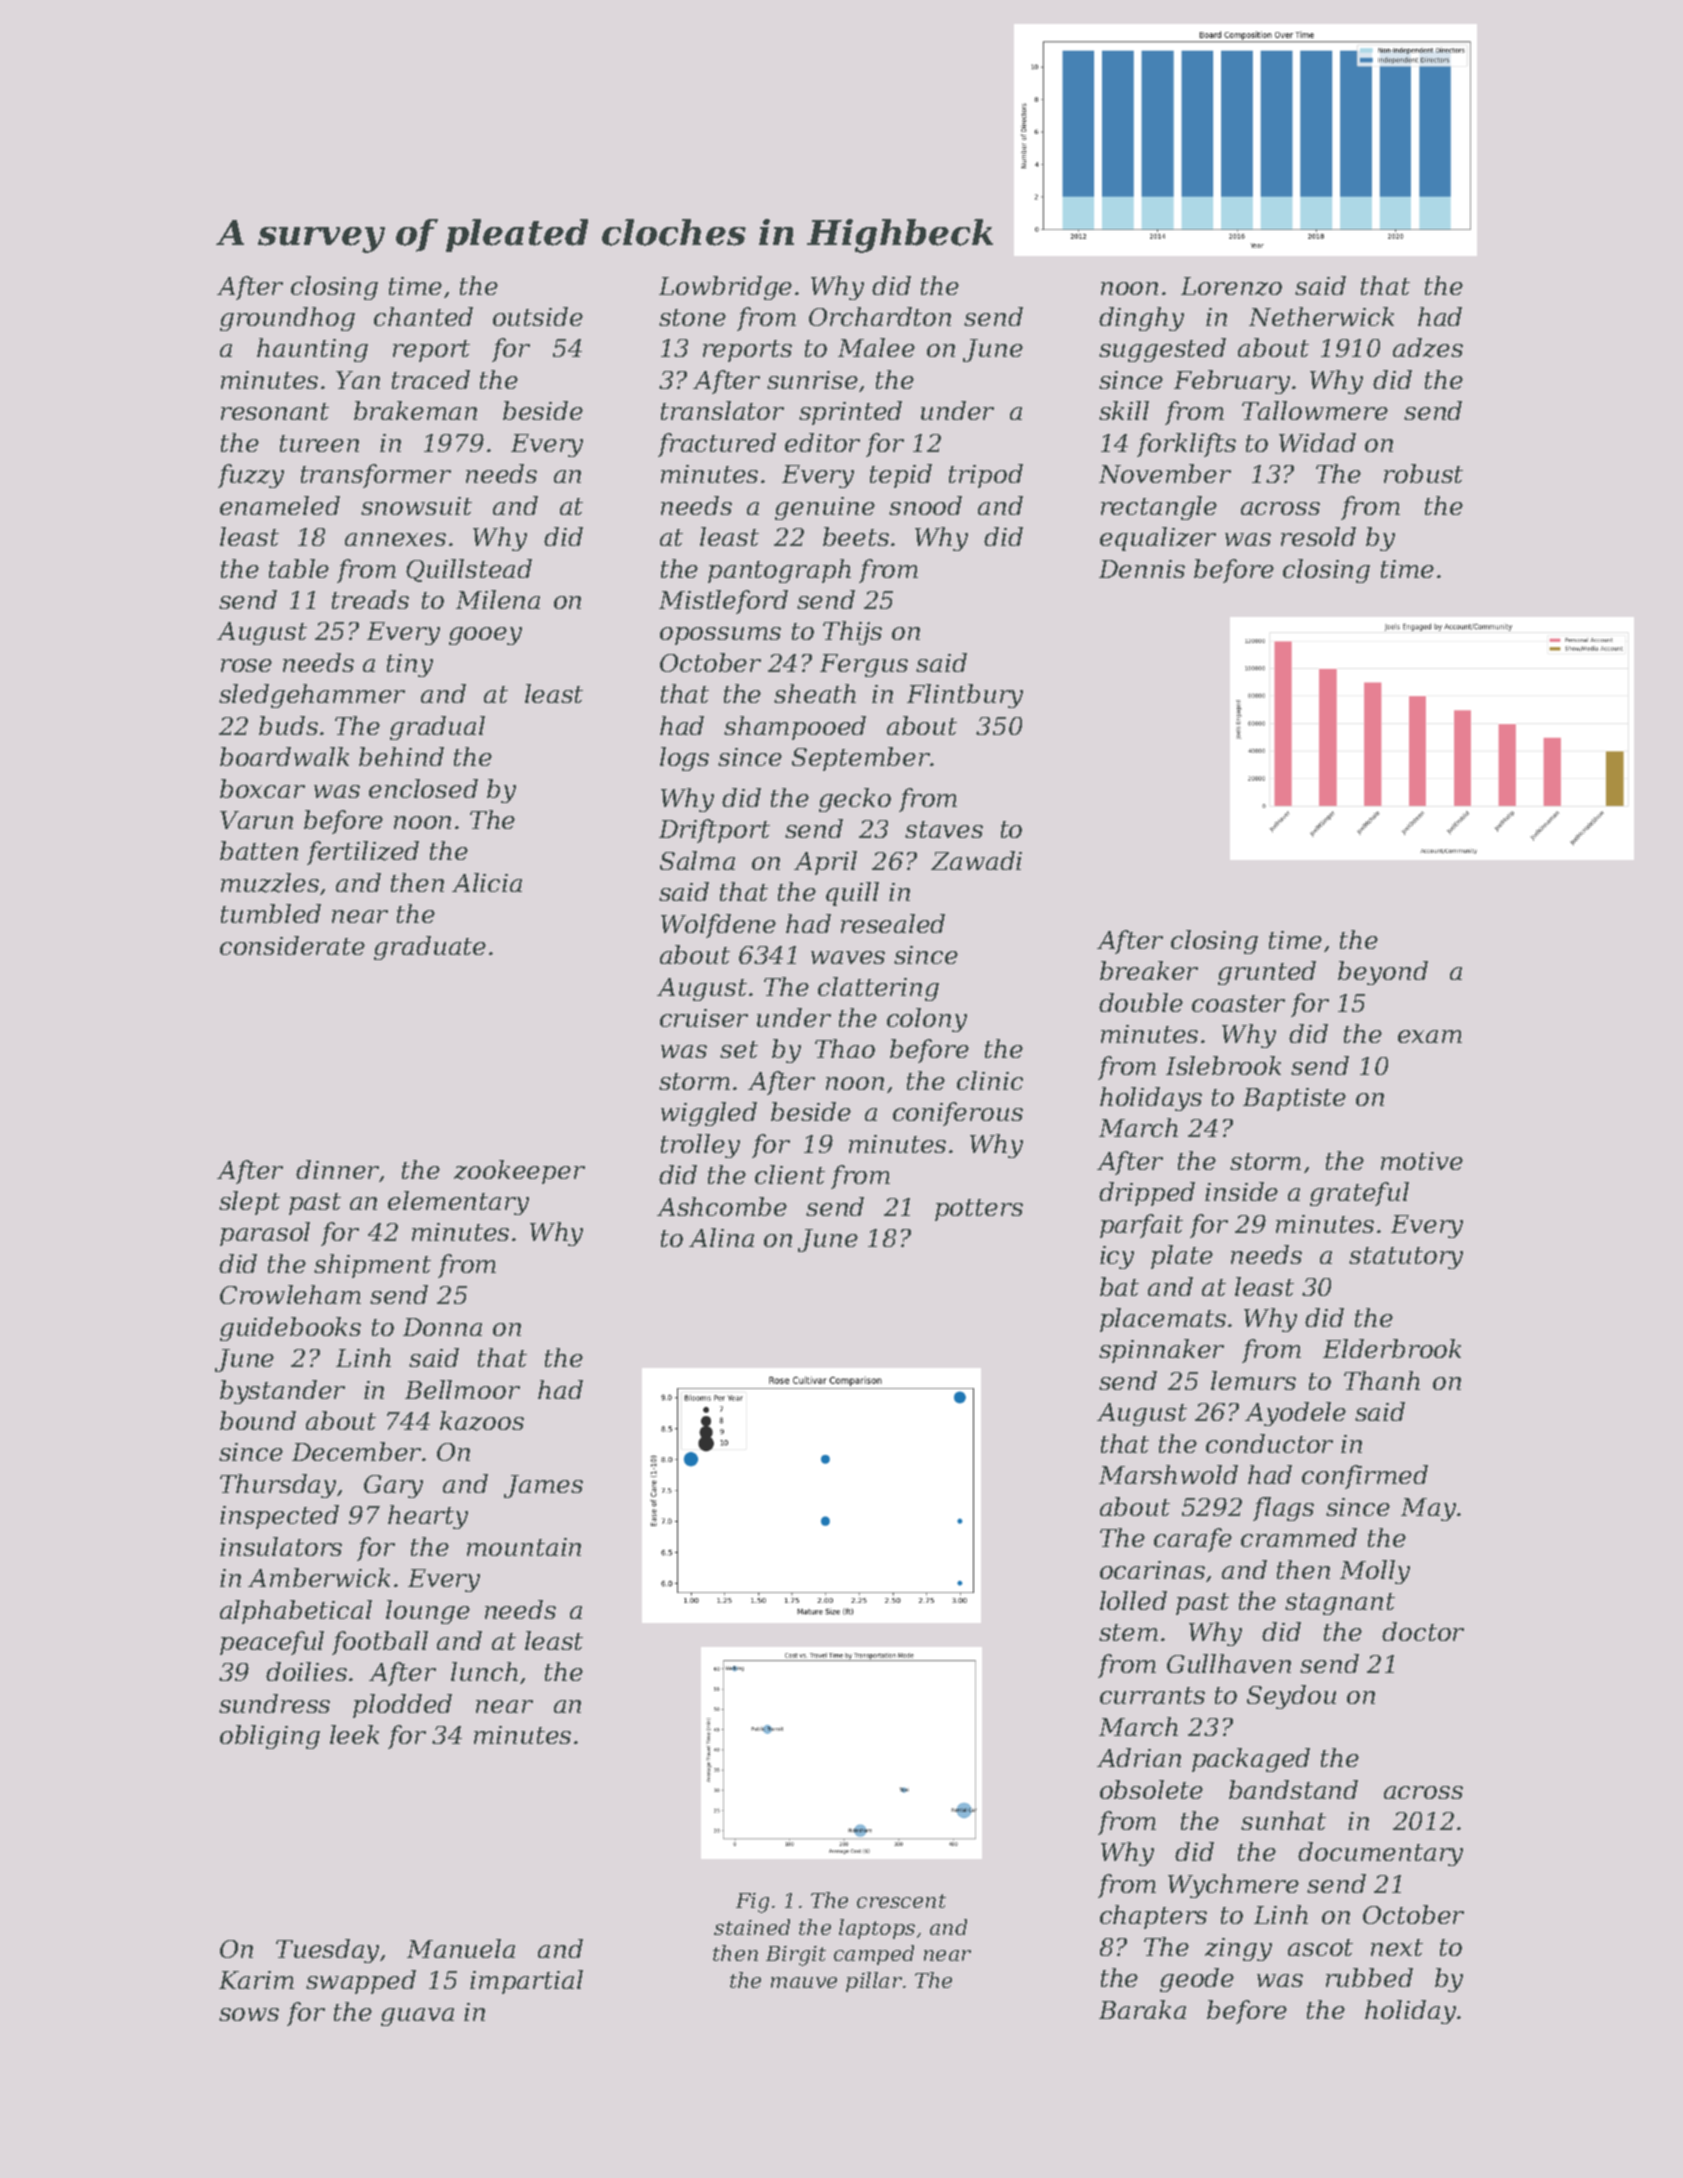  I want to click on resold, so click(1318, 536).
